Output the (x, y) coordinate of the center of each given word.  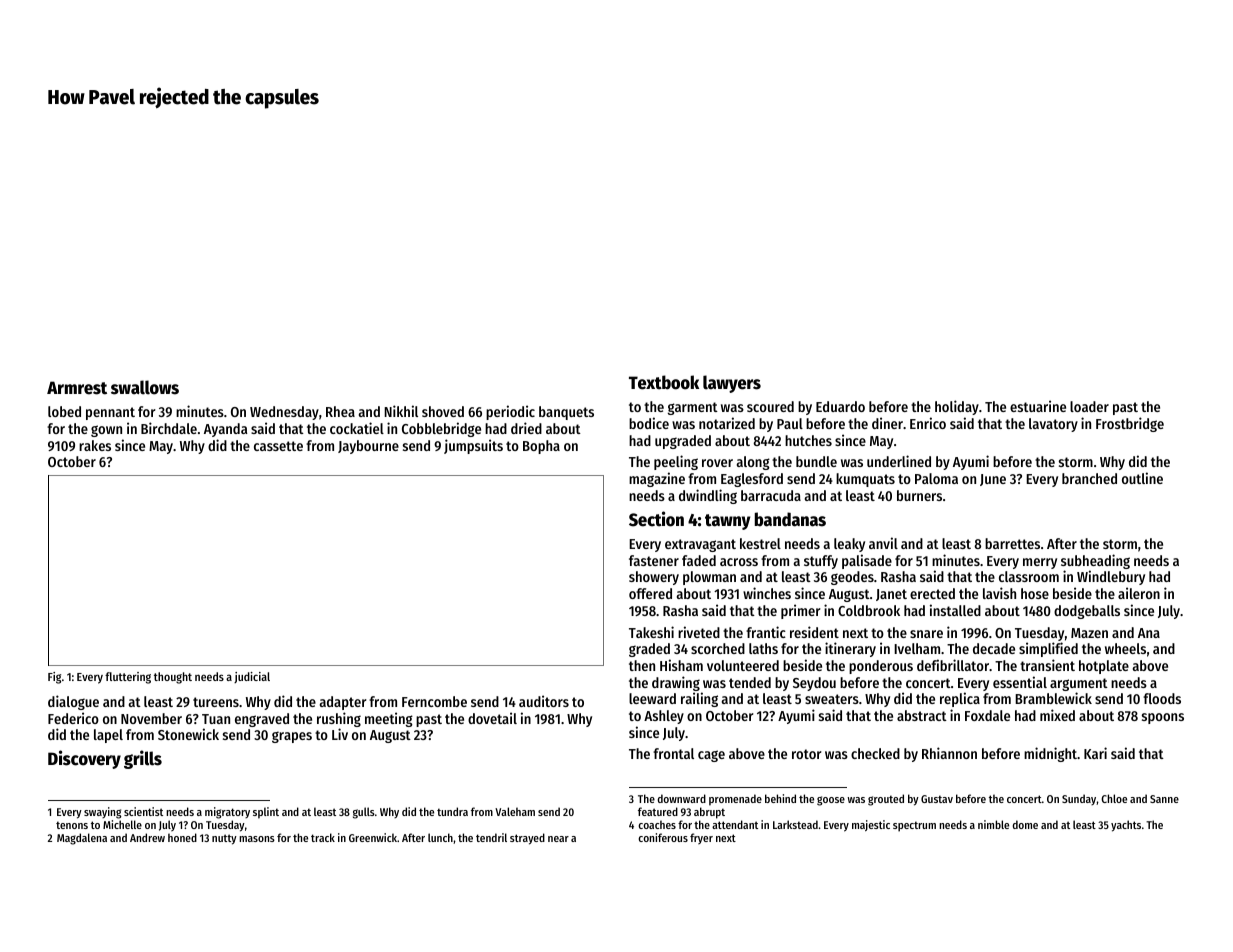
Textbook (664, 382)
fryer (701, 839)
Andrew (147, 837)
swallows (145, 387)
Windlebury (1111, 577)
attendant (735, 824)
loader (1089, 406)
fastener (654, 560)
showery (654, 578)
